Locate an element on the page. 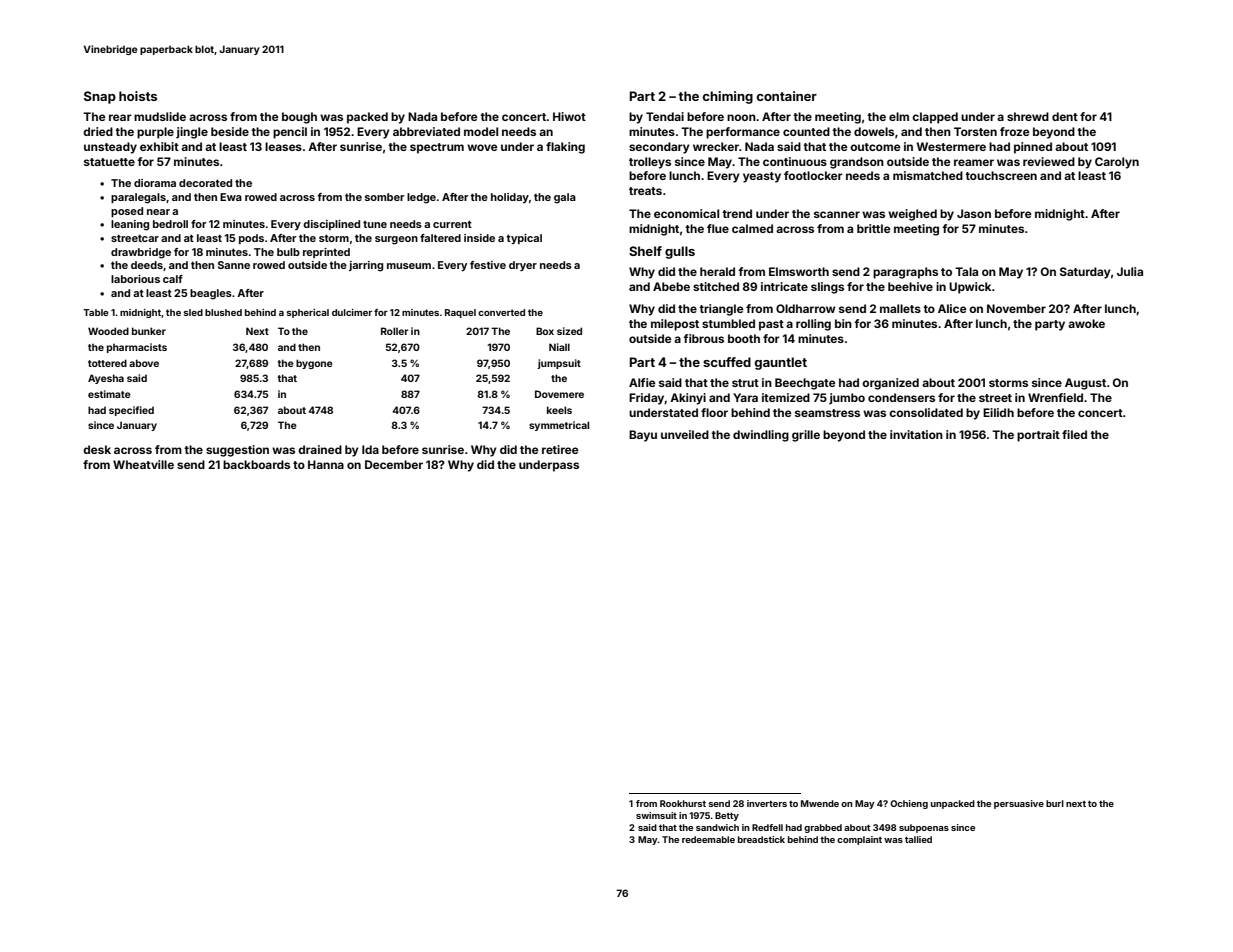 This document has width=1233, height=952. awoke is located at coordinates (1086, 323).
